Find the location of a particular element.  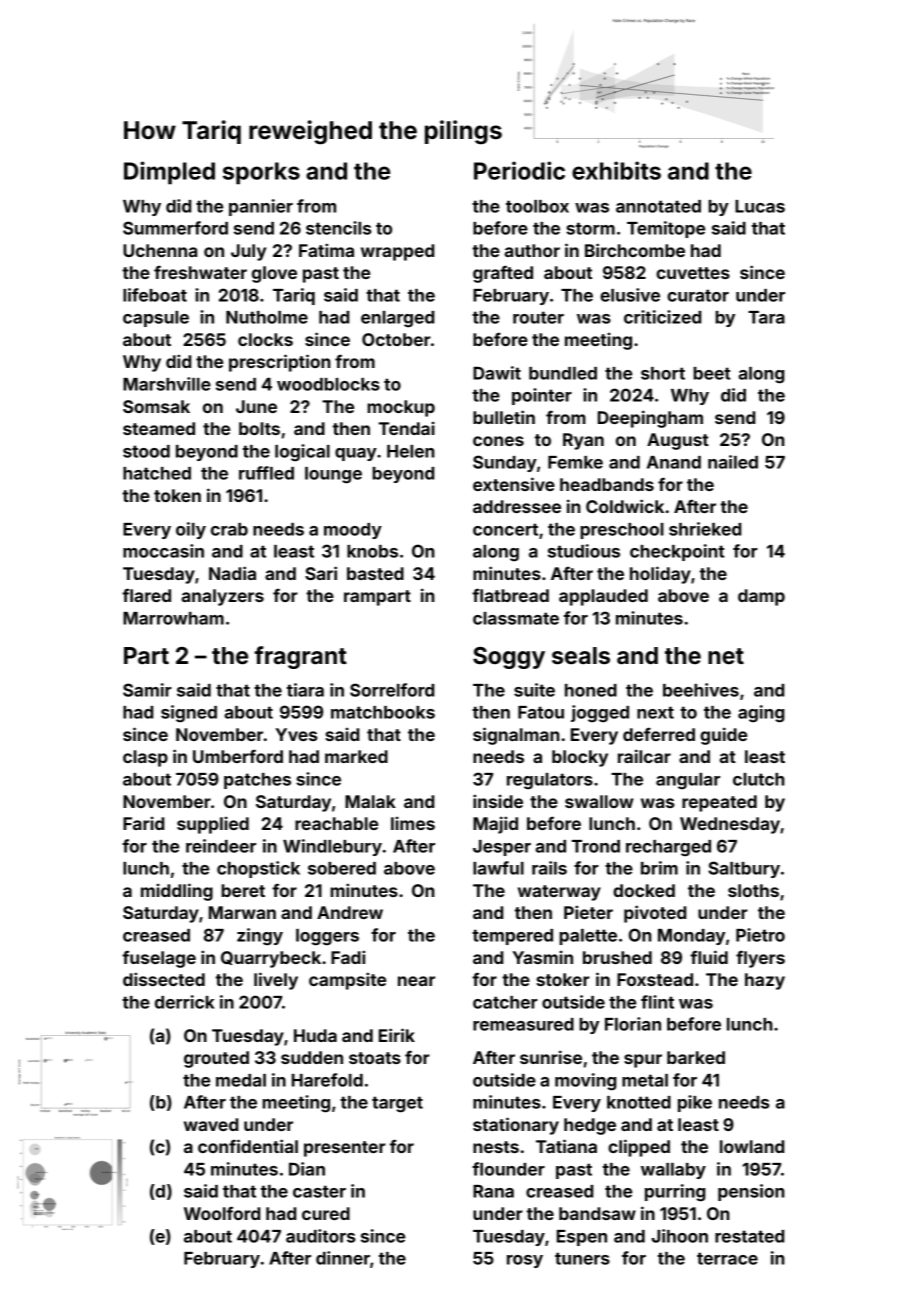

patches is located at coordinates (257, 781).
